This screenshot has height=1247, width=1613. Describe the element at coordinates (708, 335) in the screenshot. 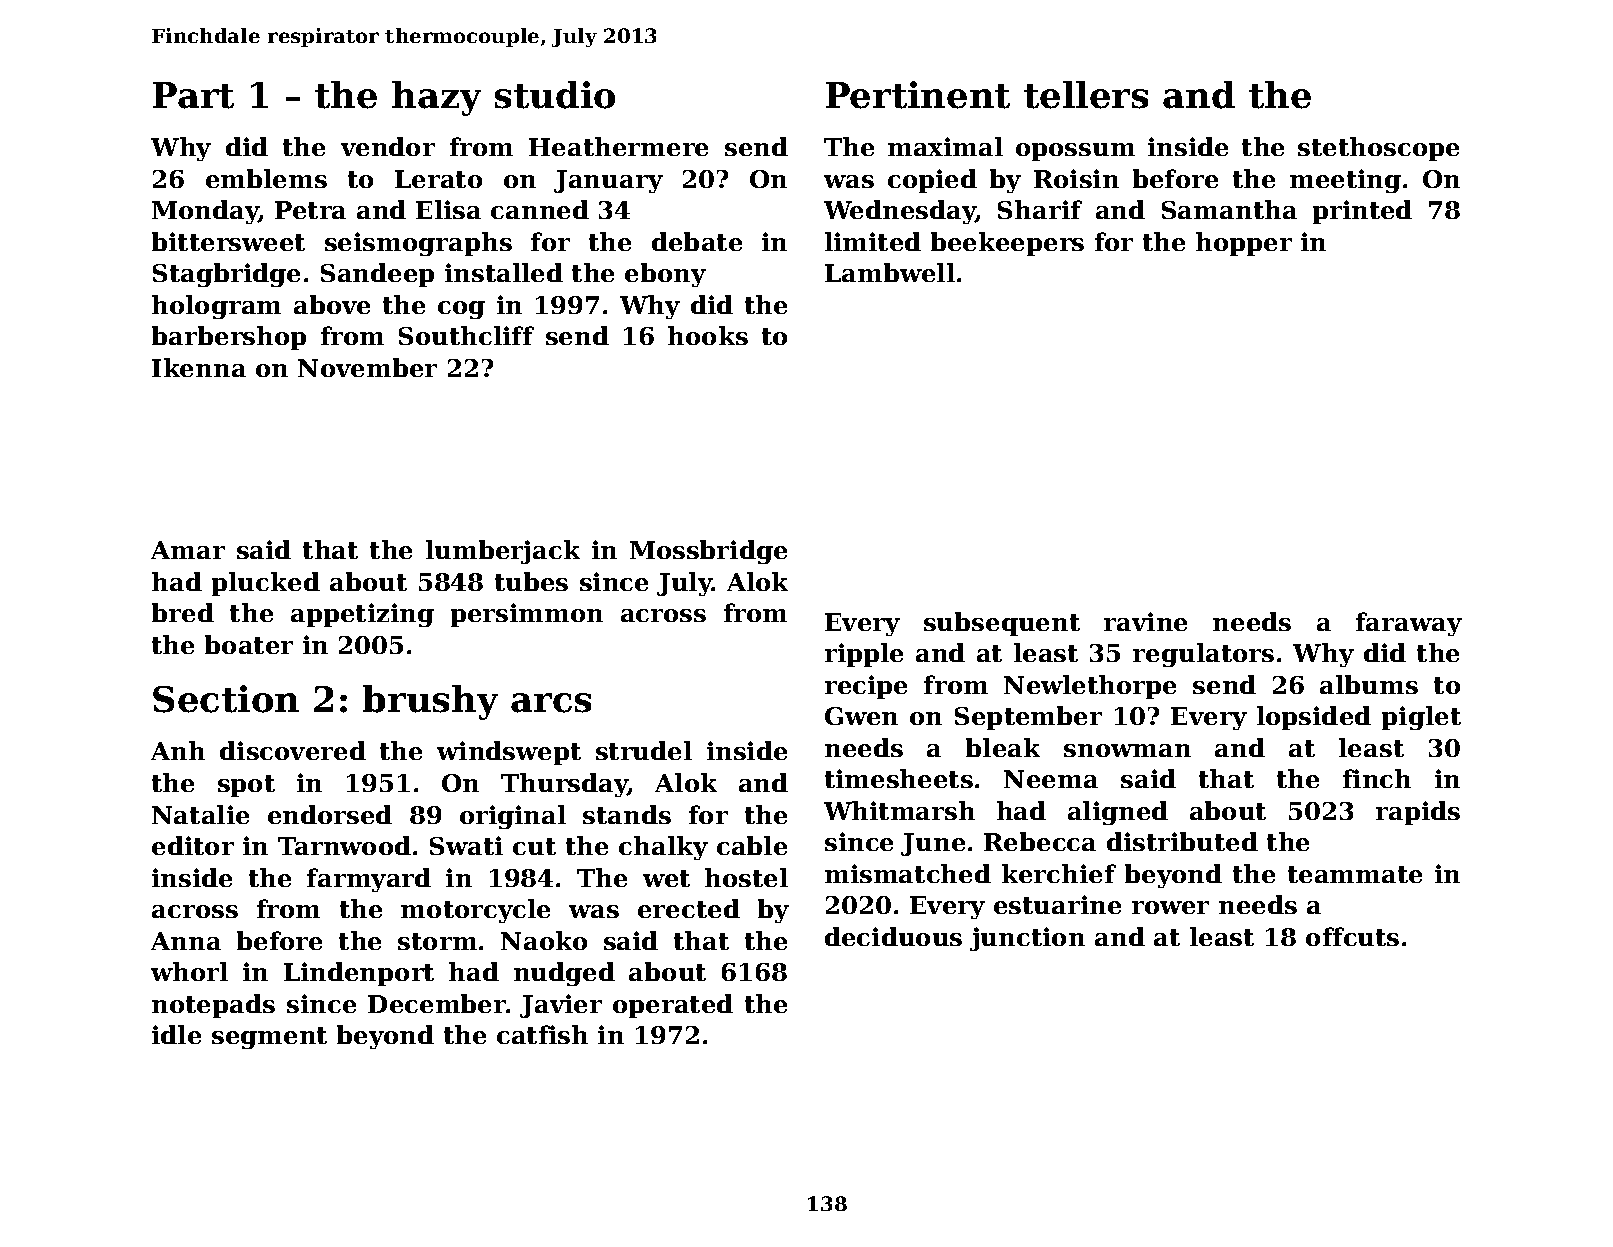

I see `hooks` at that location.
